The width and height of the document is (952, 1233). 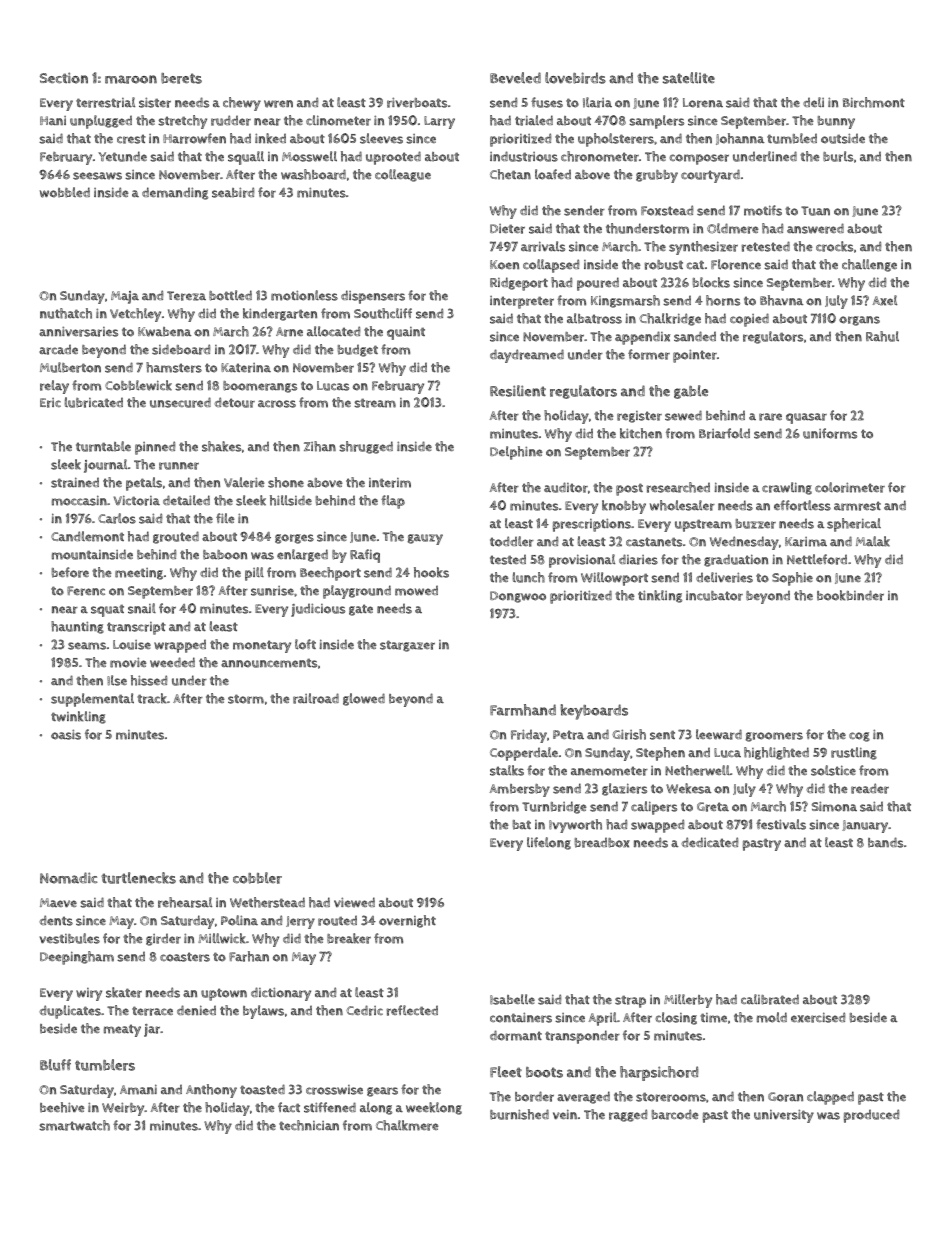 What do you see at coordinates (313, 174) in the document?
I see `washboard` at bounding box center [313, 174].
